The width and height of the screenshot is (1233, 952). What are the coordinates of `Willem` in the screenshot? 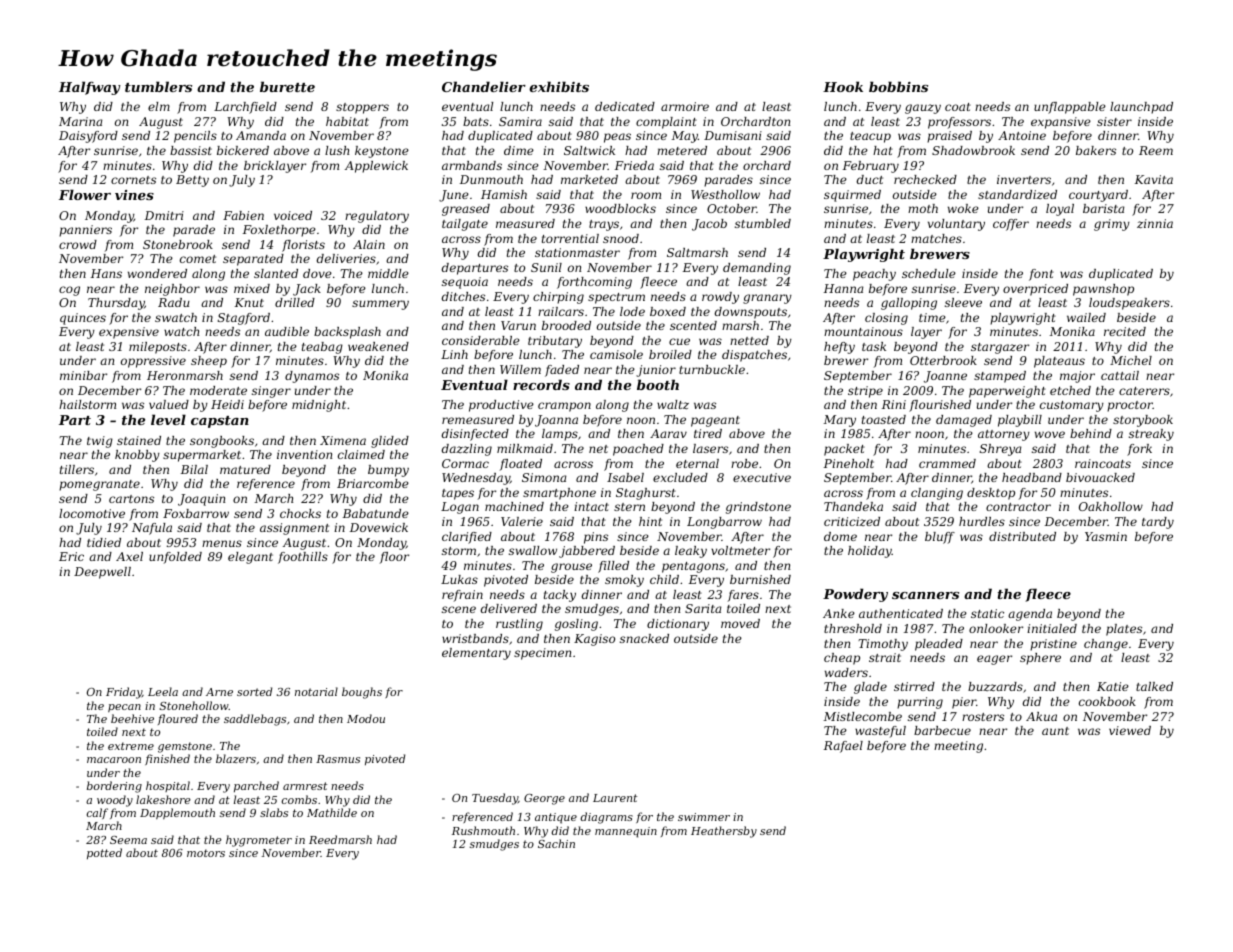 It's located at (520, 369).
